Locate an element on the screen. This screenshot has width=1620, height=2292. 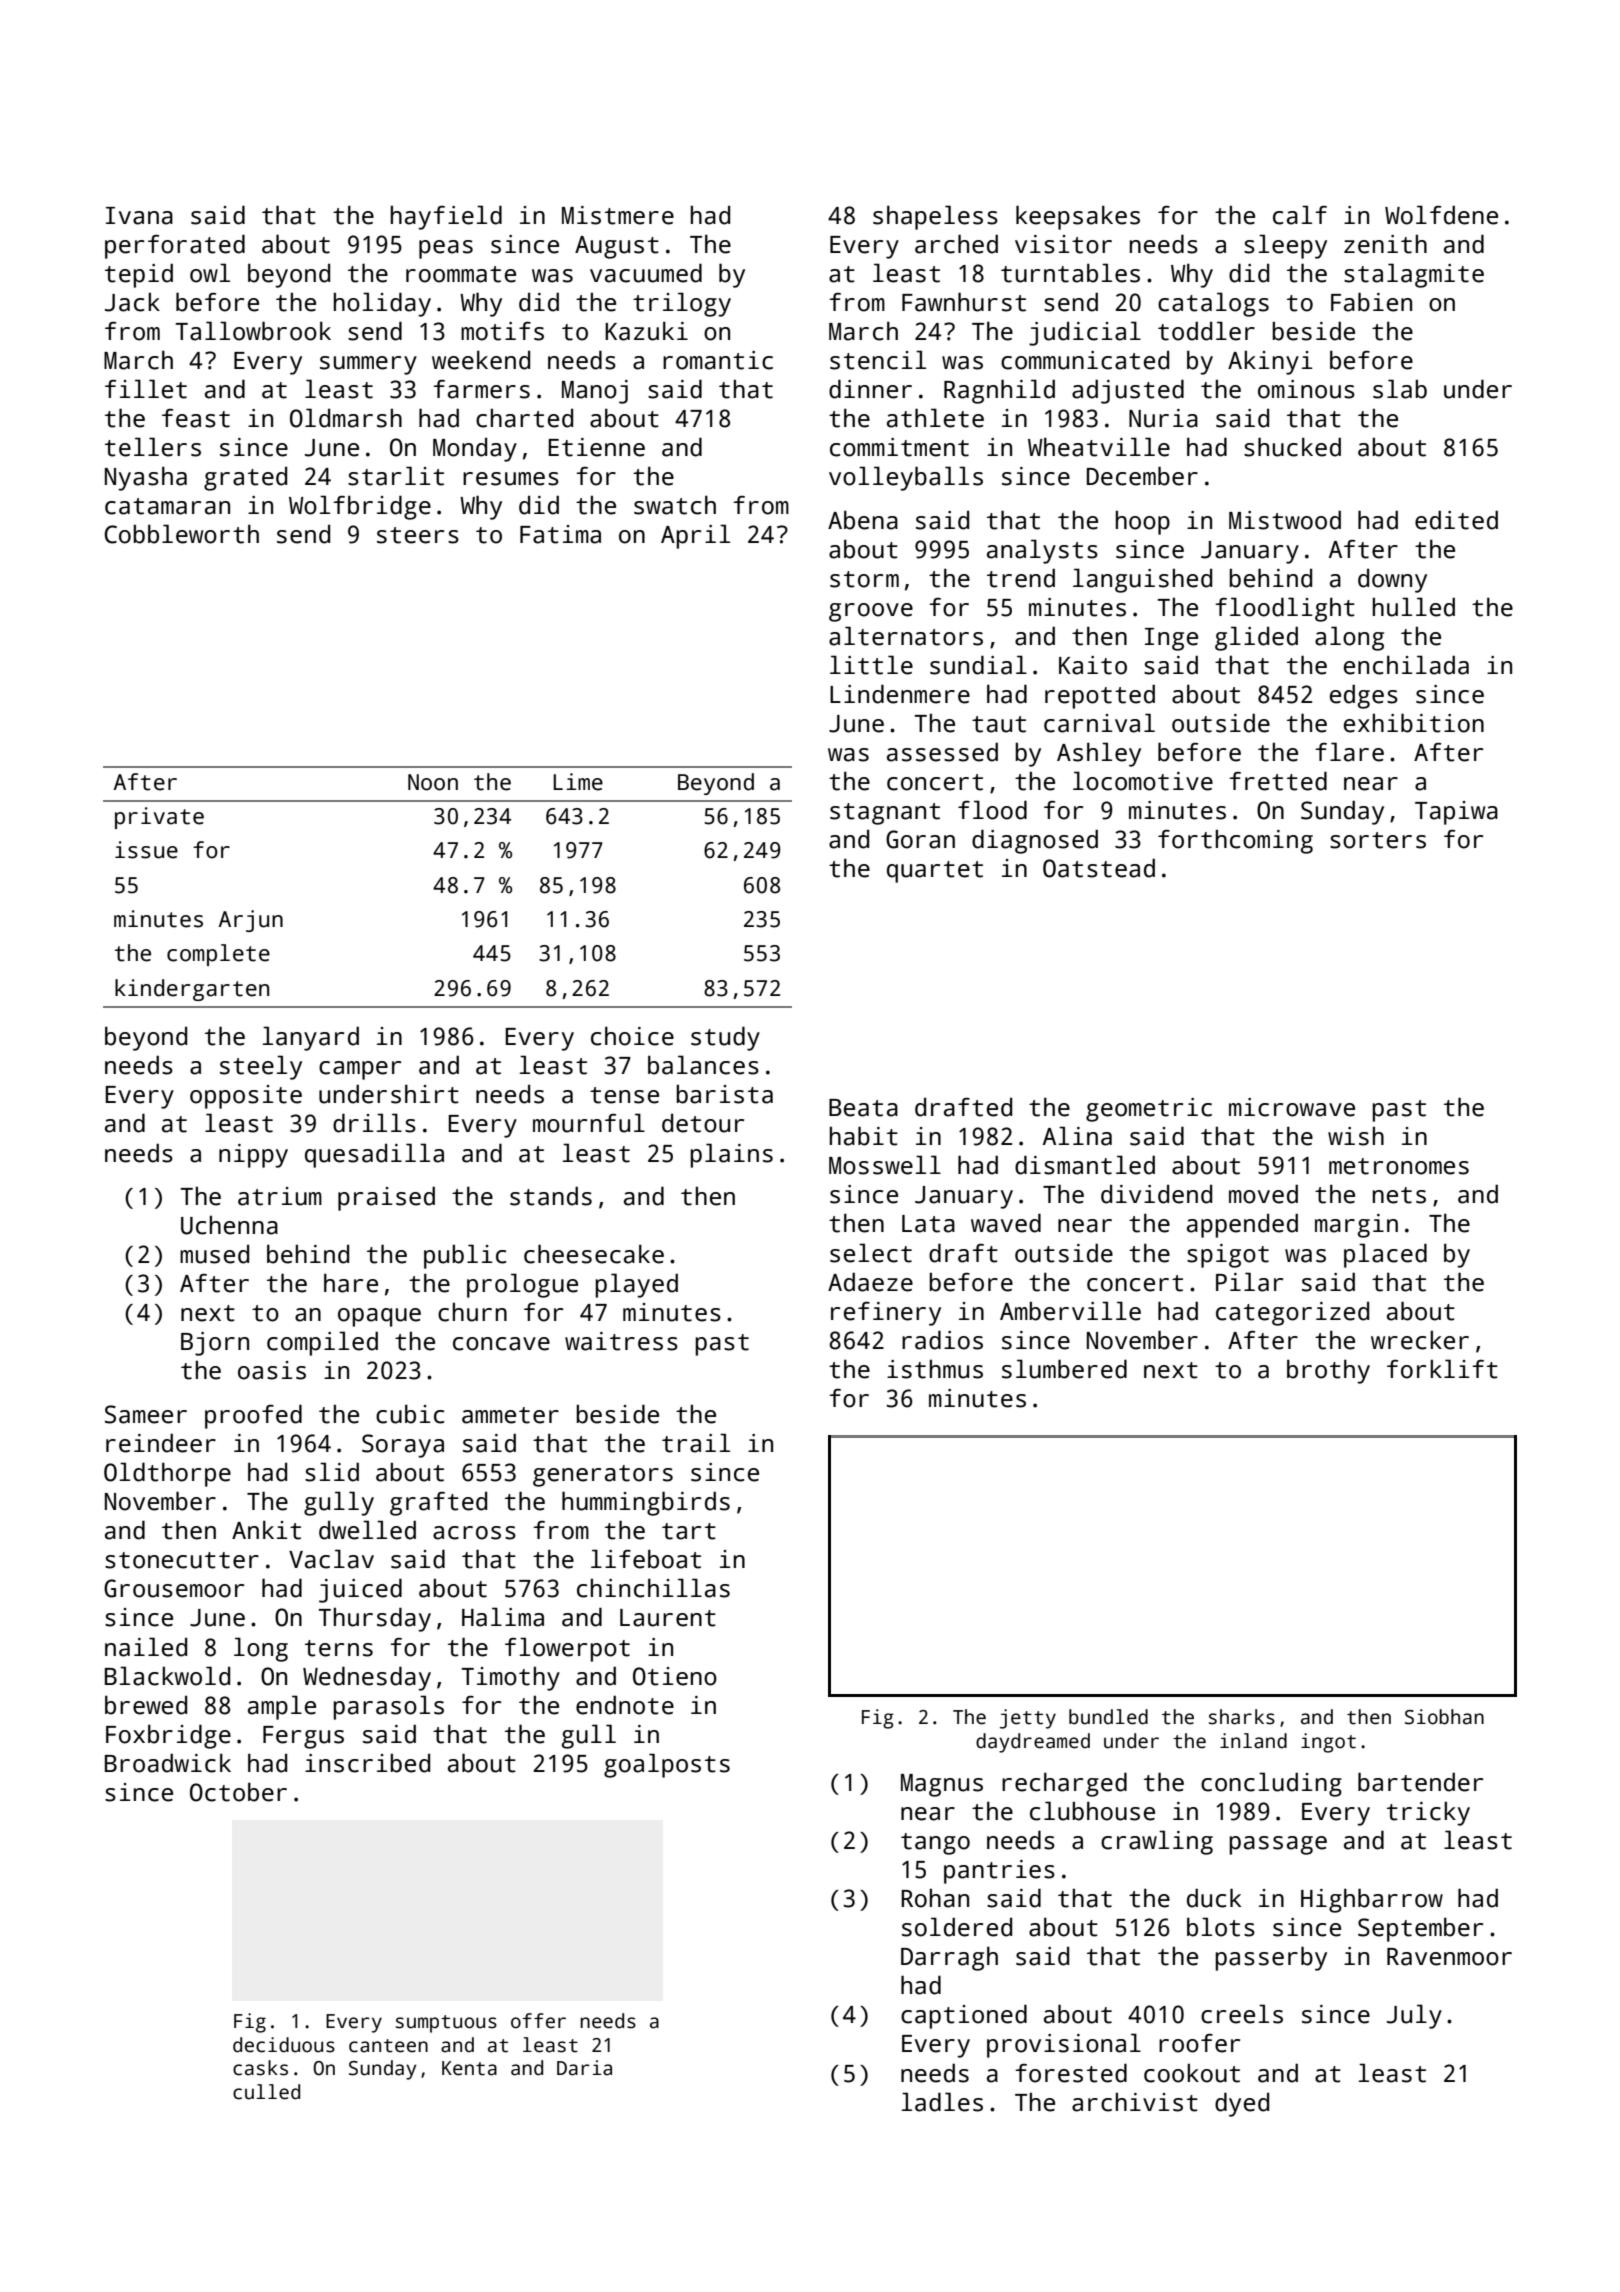
feast is located at coordinates (196, 418).
